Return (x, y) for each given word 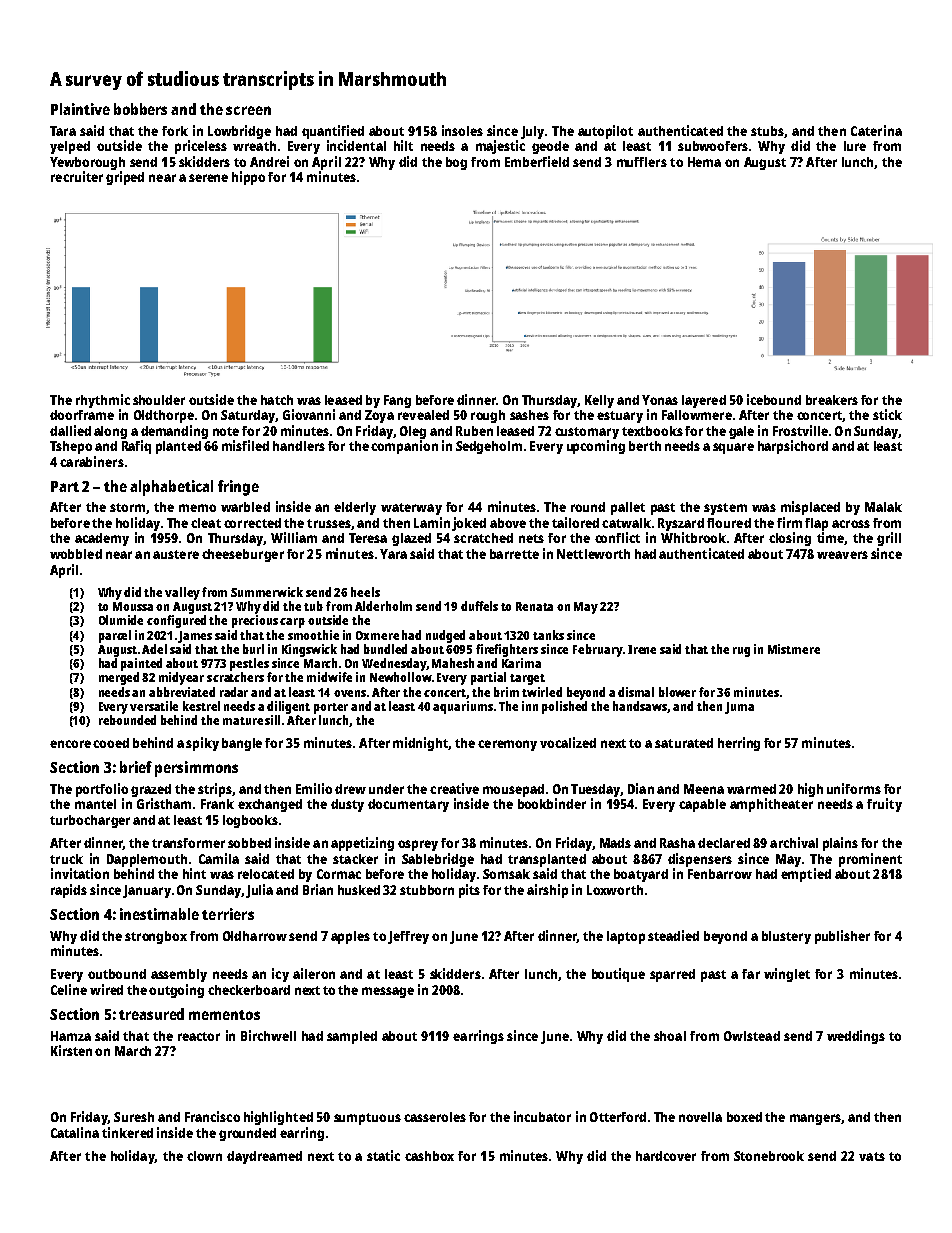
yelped (70, 147)
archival (794, 842)
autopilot (605, 132)
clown (204, 1156)
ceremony (507, 745)
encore (70, 744)
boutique (618, 975)
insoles (462, 130)
